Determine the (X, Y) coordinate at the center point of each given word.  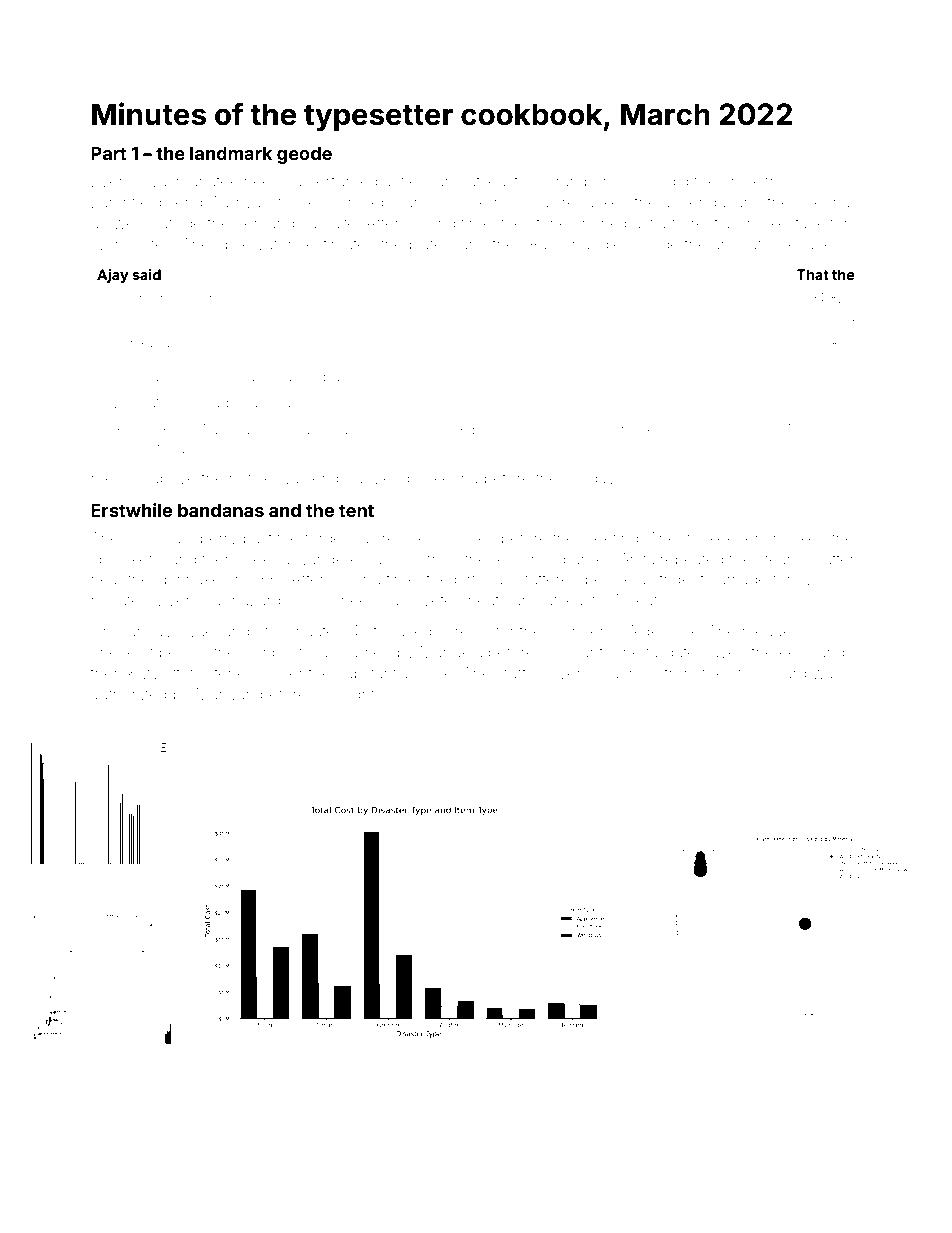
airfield (407, 180)
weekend (647, 429)
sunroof (351, 402)
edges (543, 431)
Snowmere (186, 297)
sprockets (125, 561)
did (678, 181)
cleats (645, 600)
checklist (122, 652)
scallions (165, 376)
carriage (738, 581)
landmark (231, 153)
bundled (350, 376)
